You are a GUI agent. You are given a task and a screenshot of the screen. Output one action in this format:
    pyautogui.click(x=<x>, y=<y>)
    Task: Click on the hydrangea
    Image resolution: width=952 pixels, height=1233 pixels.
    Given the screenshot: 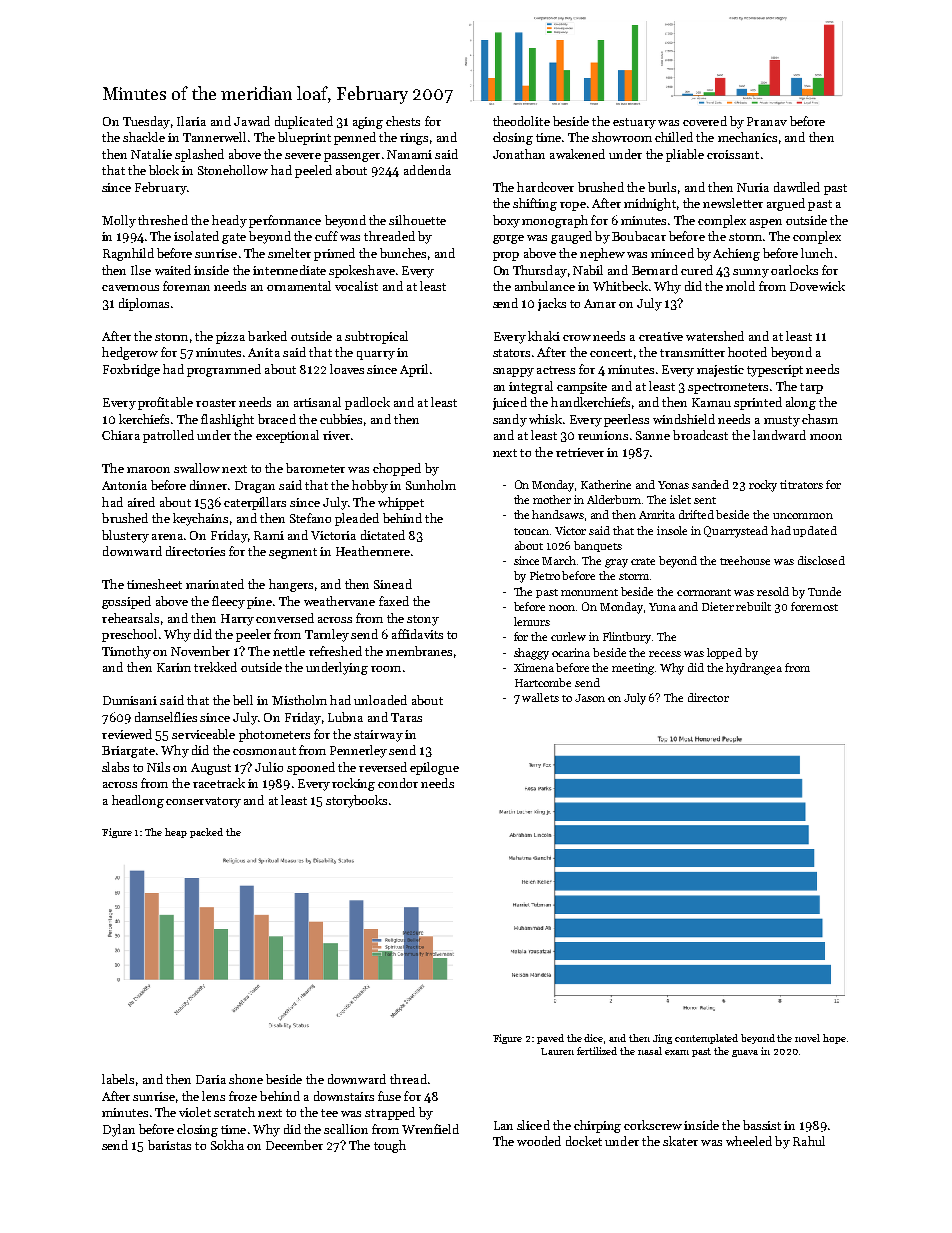 What is the action you would take?
    pyautogui.click(x=754, y=669)
